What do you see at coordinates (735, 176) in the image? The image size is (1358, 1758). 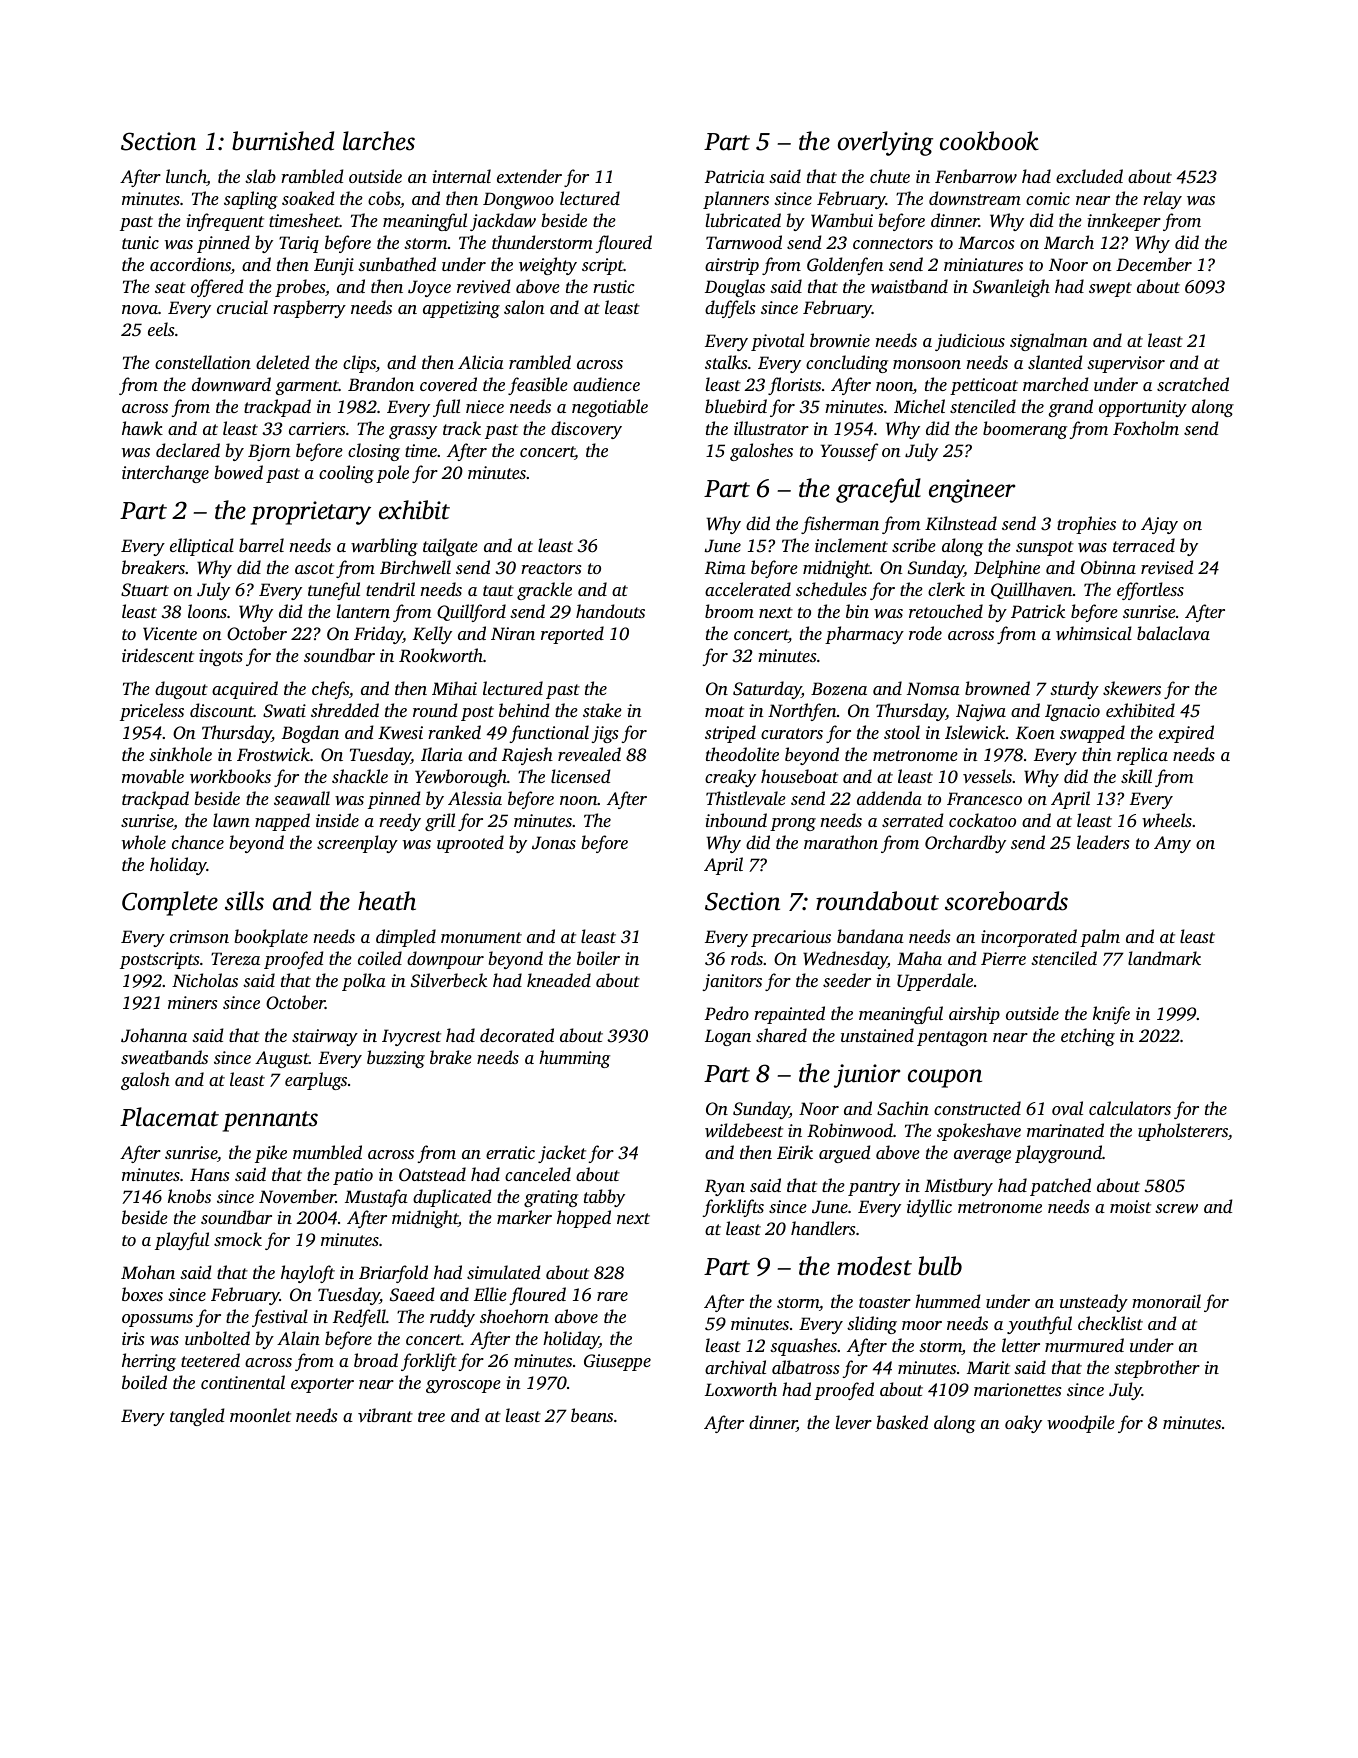 I see `Patricia` at bounding box center [735, 176].
